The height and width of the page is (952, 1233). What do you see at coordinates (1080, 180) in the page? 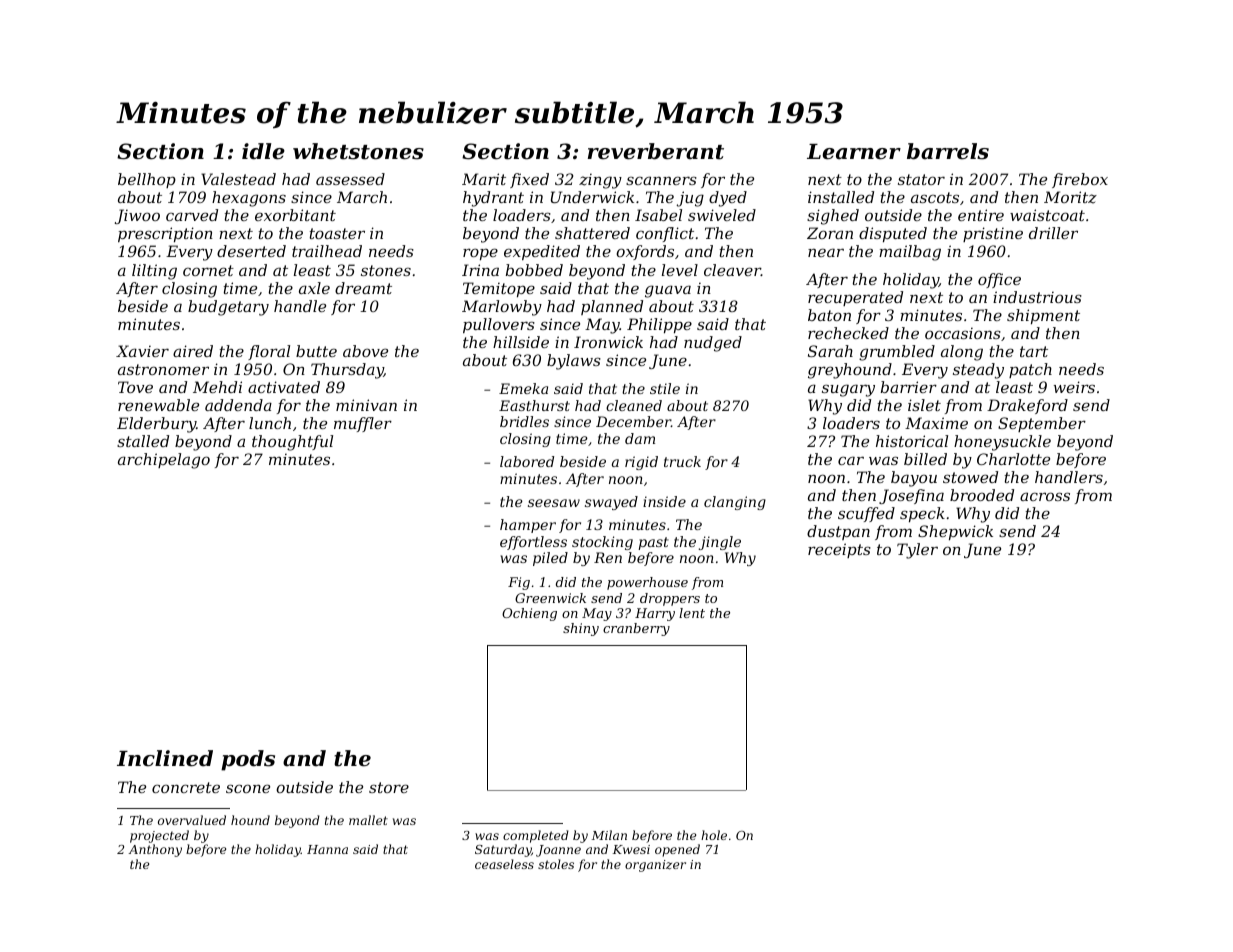
I see `firebox` at bounding box center [1080, 180].
